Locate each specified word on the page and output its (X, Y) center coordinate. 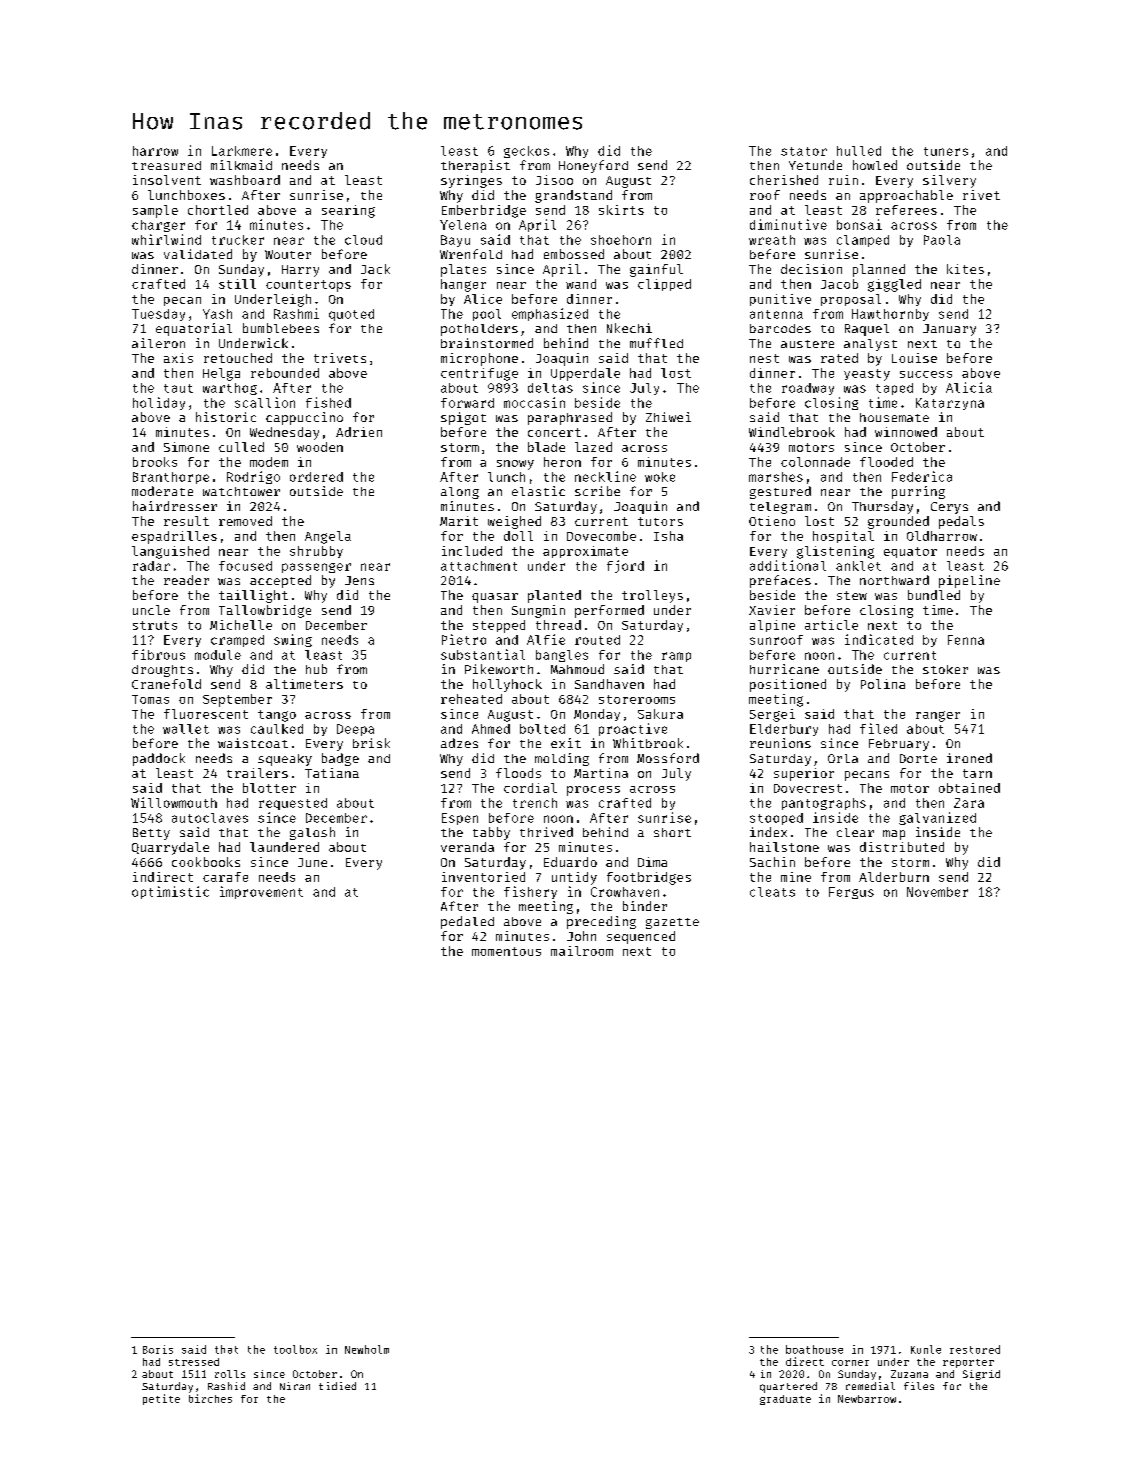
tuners (946, 151)
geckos (526, 152)
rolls (230, 1374)
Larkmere (242, 151)
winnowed (906, 432)
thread (558, 625)
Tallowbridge (265, 611)
